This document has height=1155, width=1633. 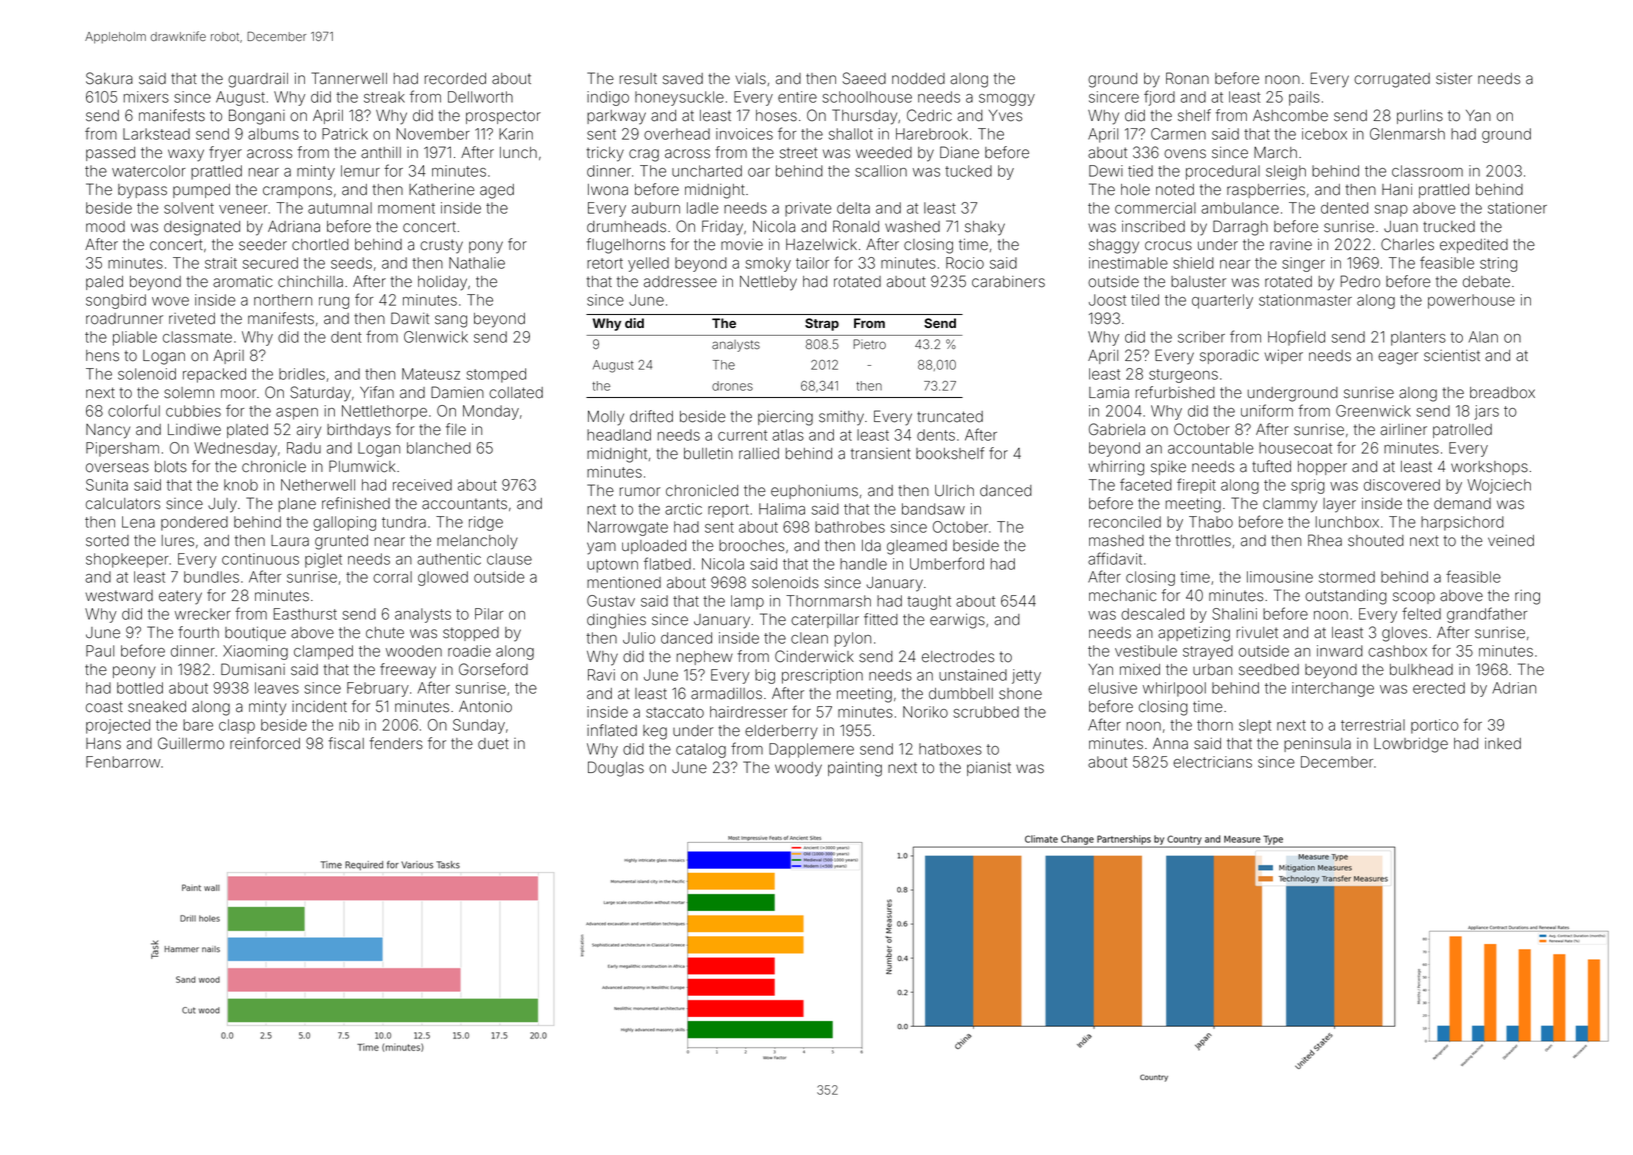 I want to click on bridles, so click(x=302, y=374).
